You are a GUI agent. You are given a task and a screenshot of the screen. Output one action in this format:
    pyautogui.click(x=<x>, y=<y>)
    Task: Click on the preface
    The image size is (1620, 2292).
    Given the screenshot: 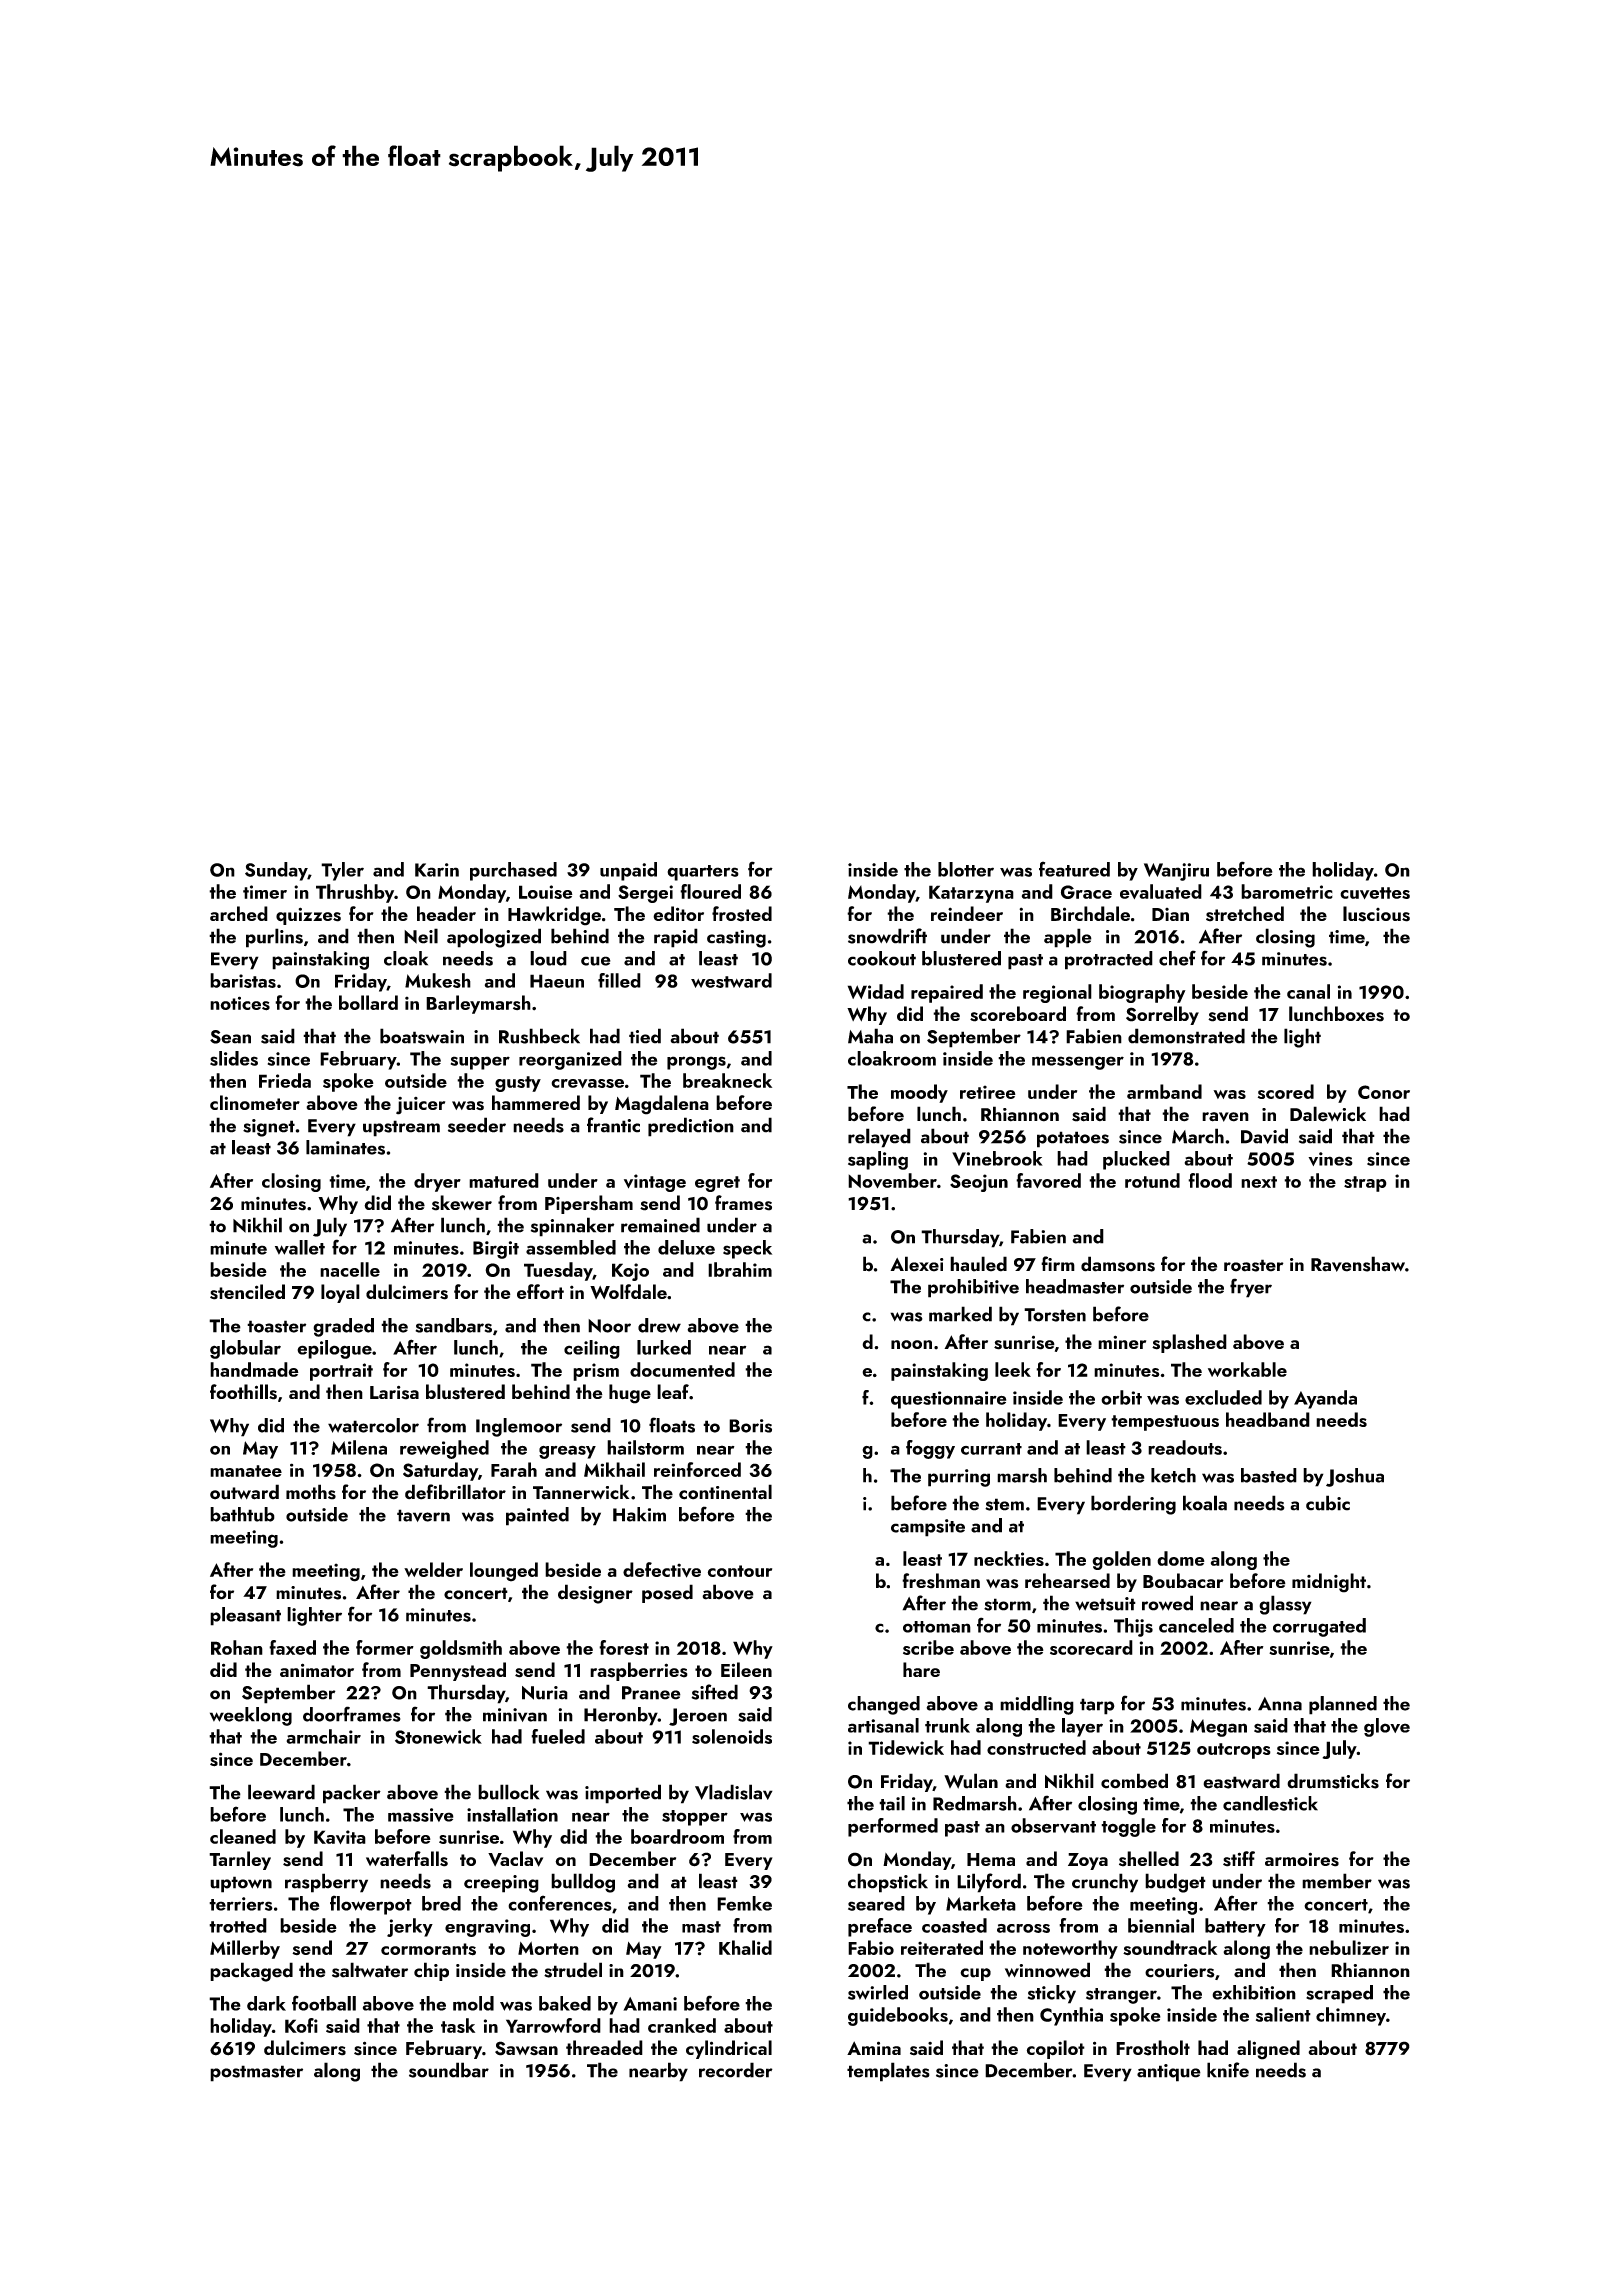 What is the action you would take?
    pyautogui.click(x=880, y=1927)
